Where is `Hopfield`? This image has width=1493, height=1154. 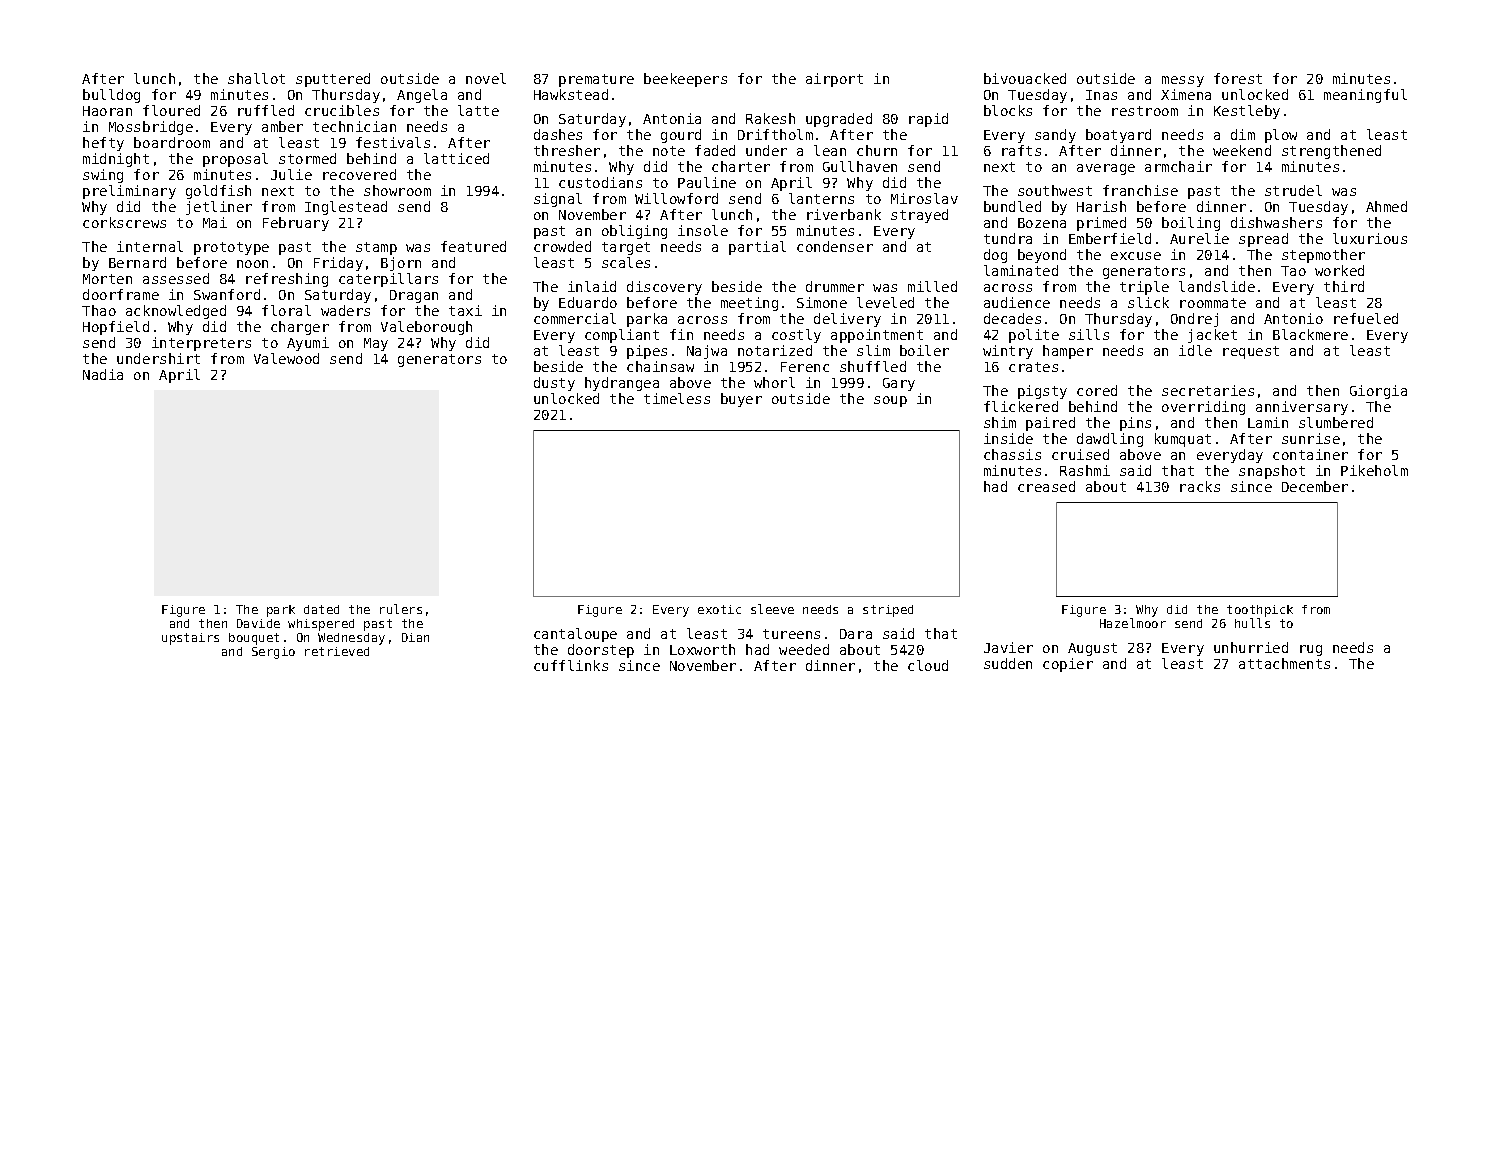 Hopfield is located at coordinates (116, 328).
